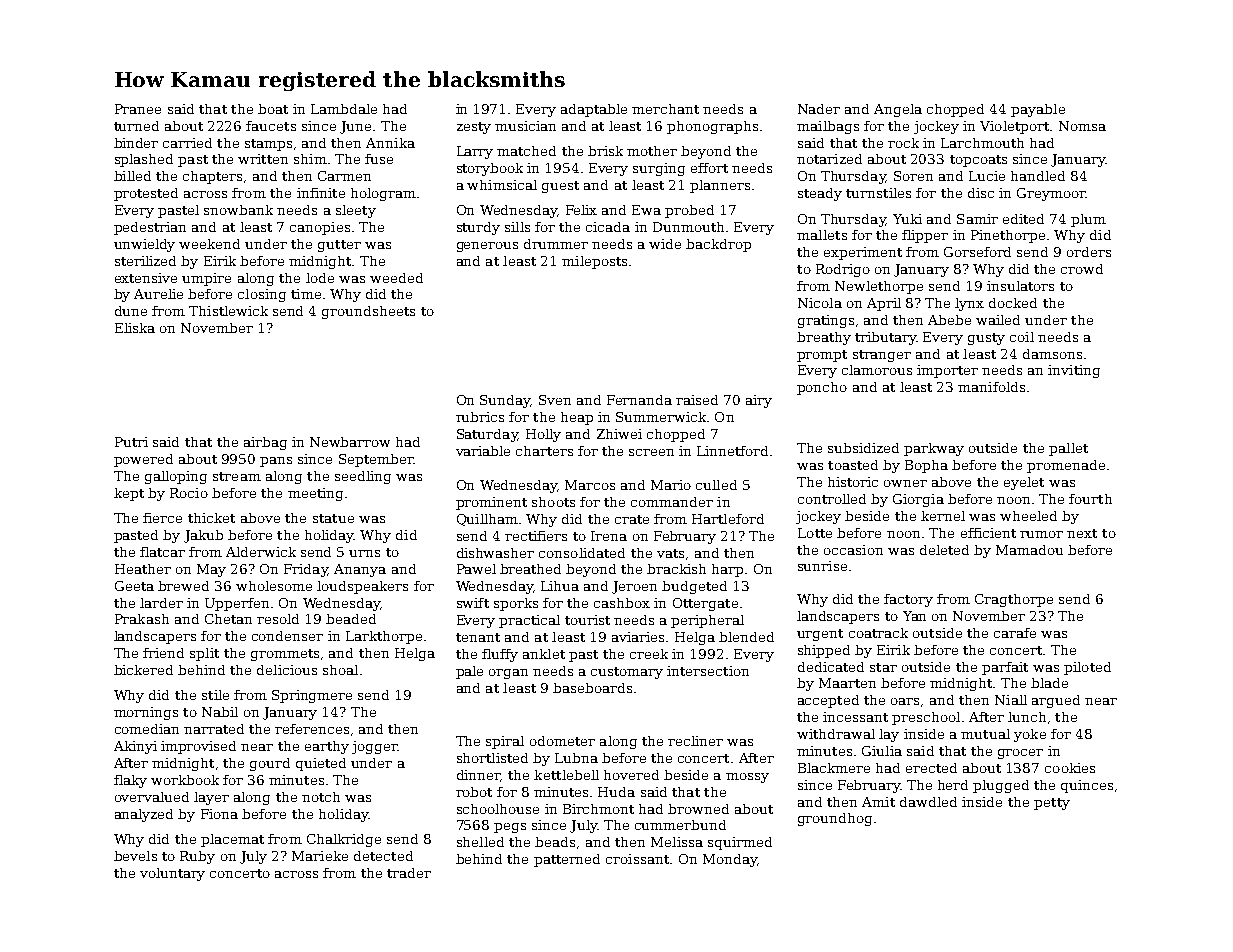  Describe the element at coordinates (665, 244) in the screenshot. I see `wide` at that location.
